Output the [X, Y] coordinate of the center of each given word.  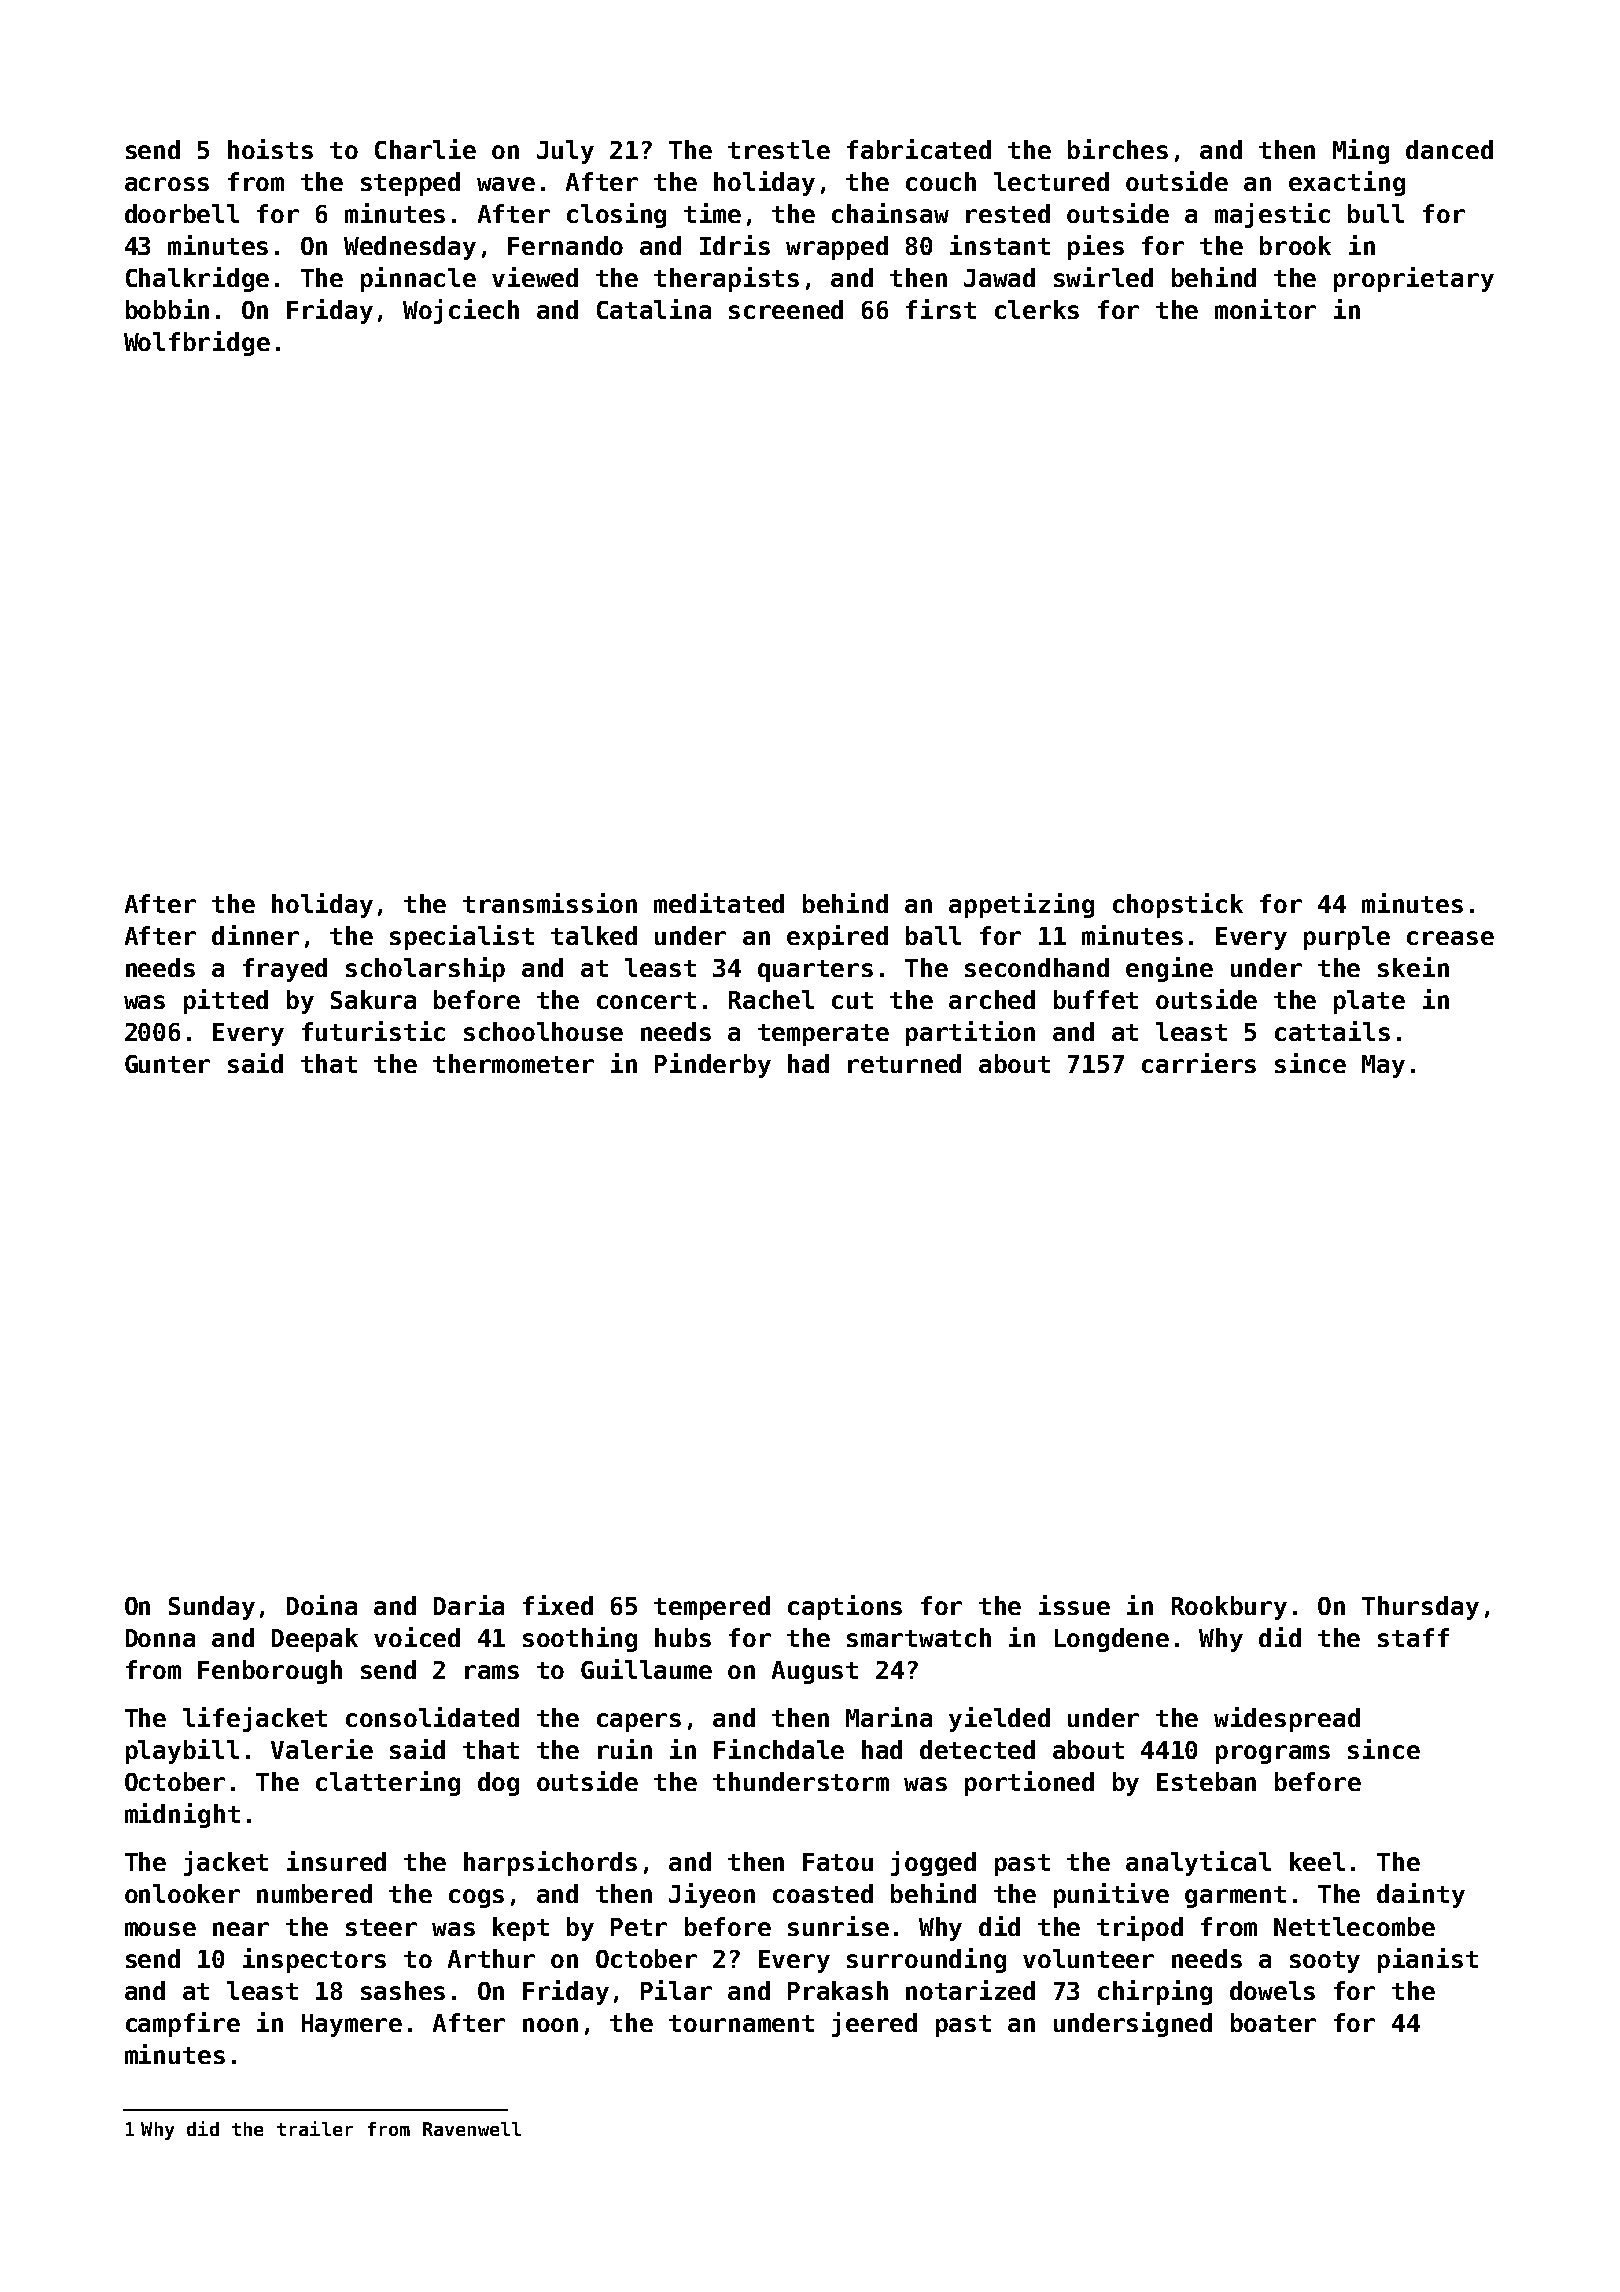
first [941, 309]
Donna [160, 1638]
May [1383, 1066]
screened [786, 309]
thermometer [513, 1063]
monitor [1265, 309]
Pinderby [713, 1065]
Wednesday [410, 248]
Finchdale [779, 1749]
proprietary [1414, 279]
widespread [1287, 1719]
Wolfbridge [197, 343]
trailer [315, 2128]
